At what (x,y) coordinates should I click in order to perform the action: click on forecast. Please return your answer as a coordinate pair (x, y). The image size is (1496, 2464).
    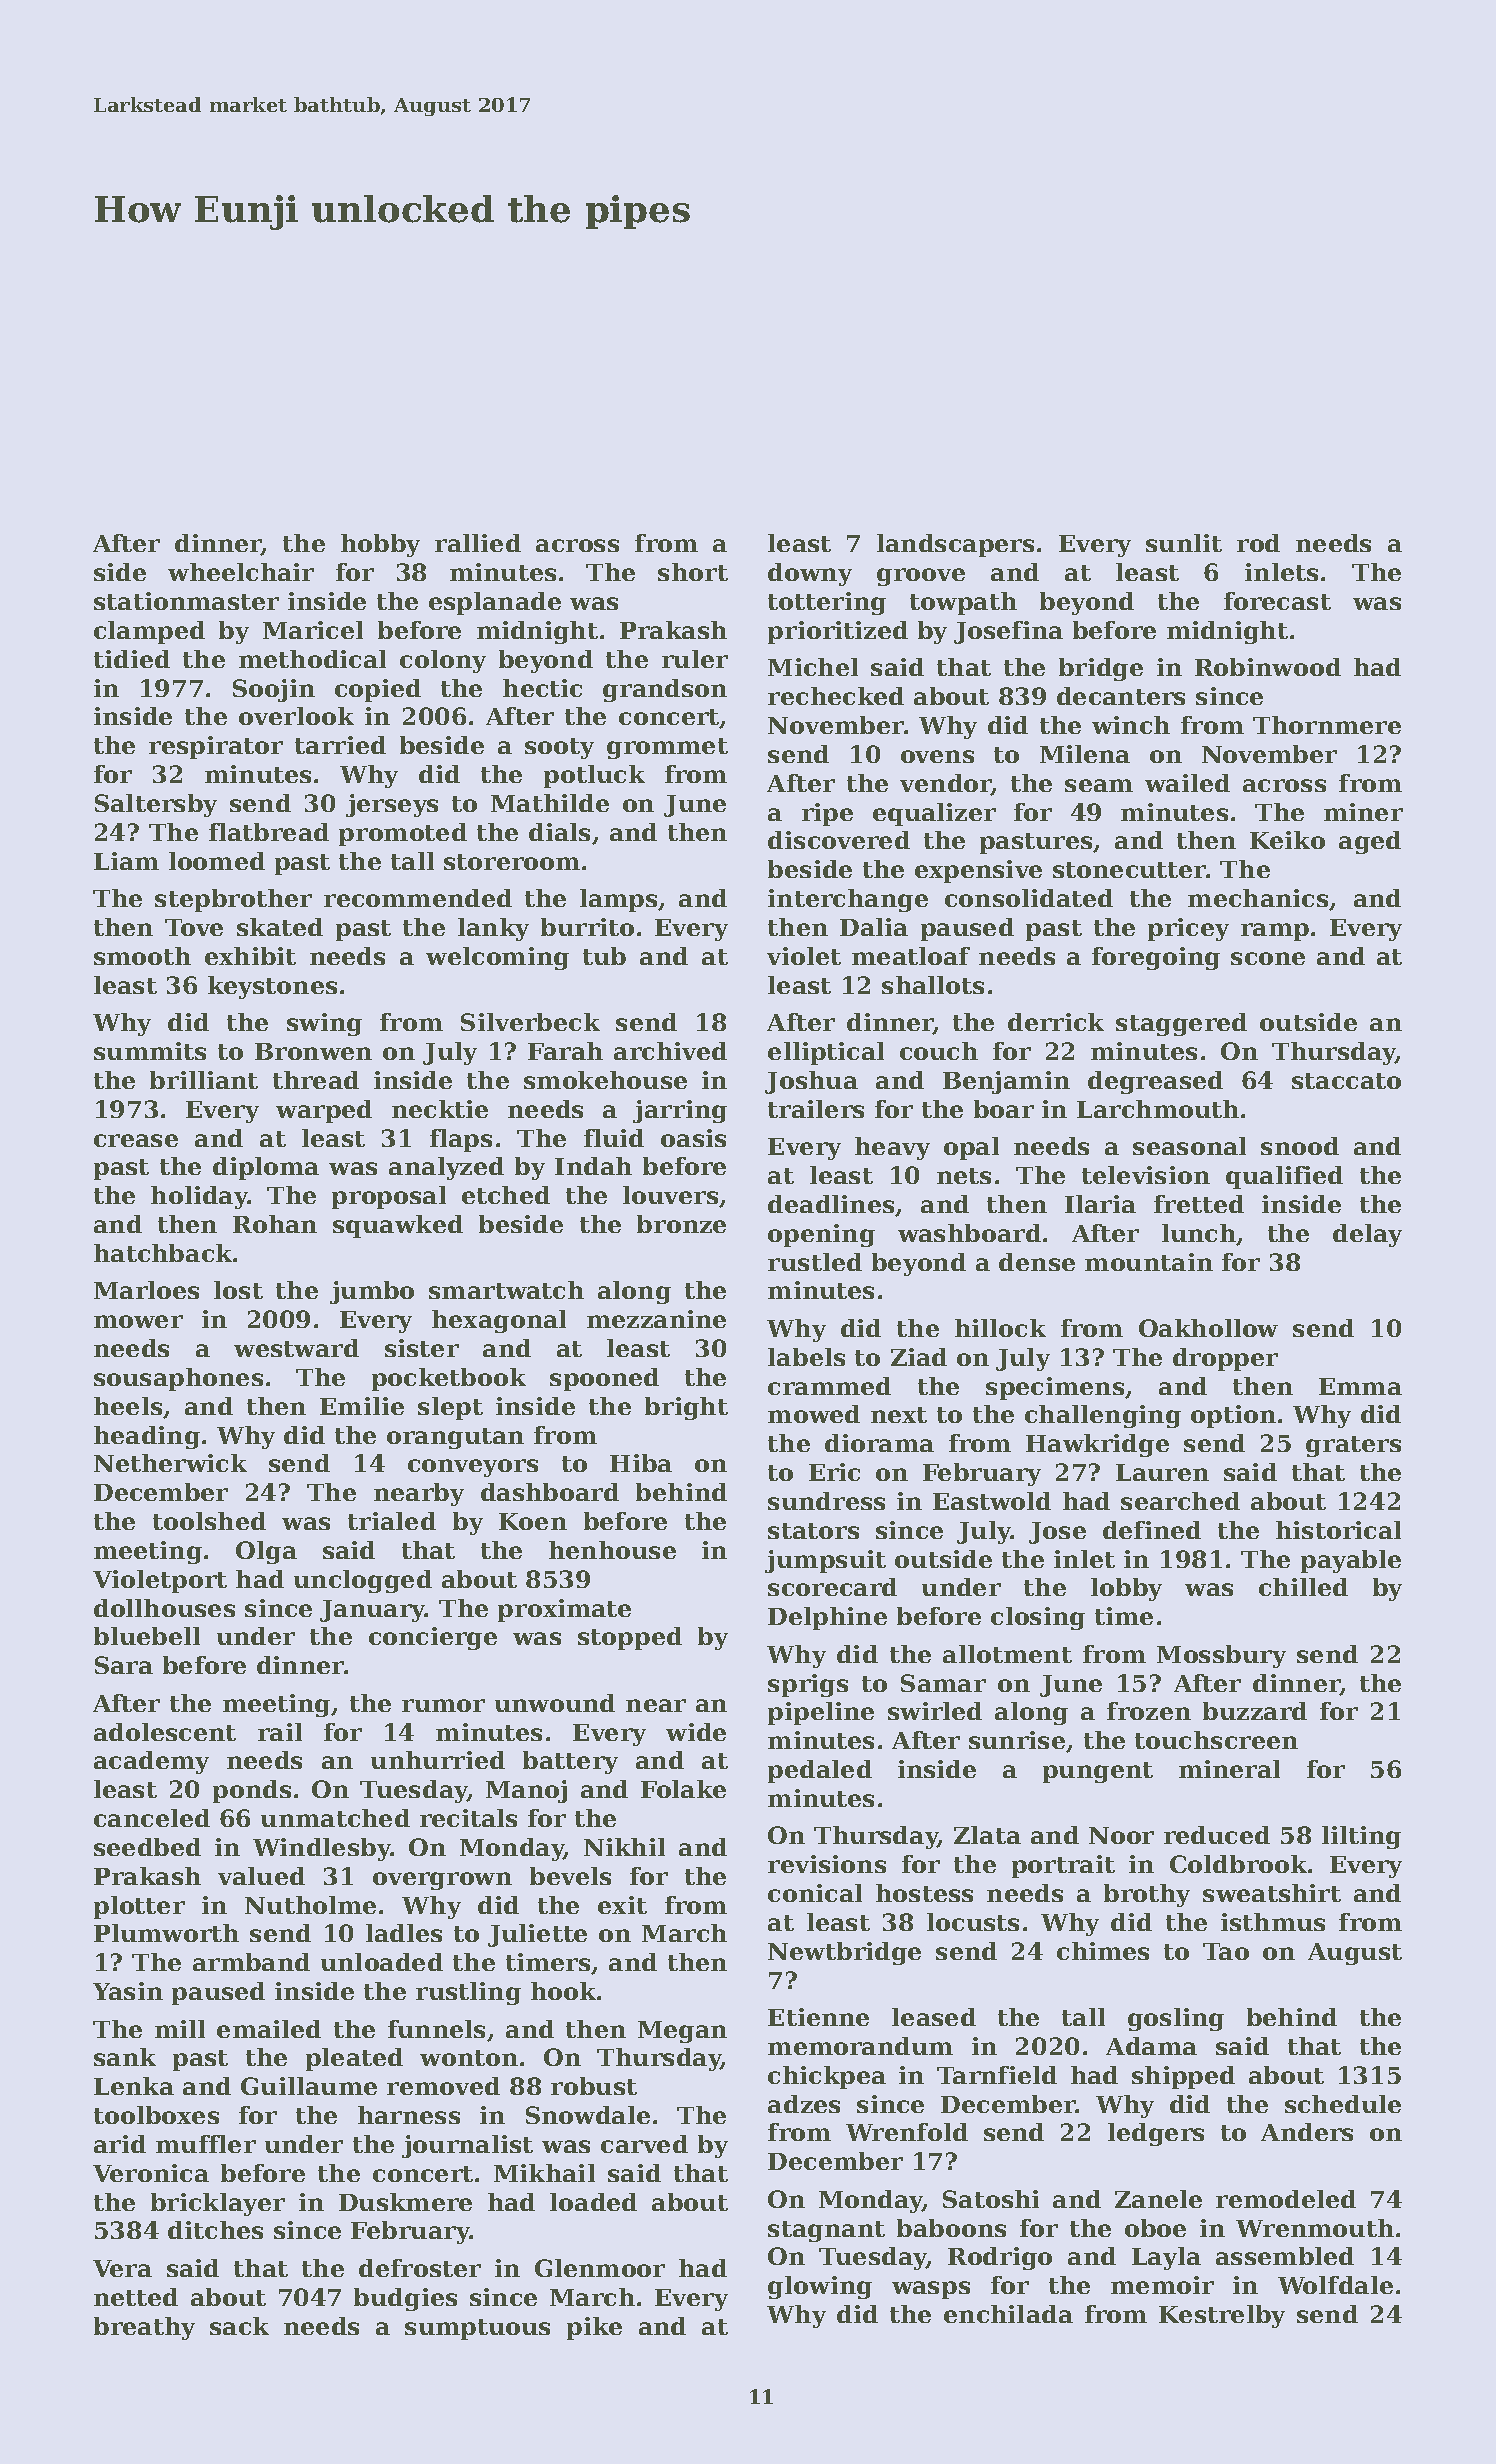
    Looking at the image, I should click on (1277, 601).
